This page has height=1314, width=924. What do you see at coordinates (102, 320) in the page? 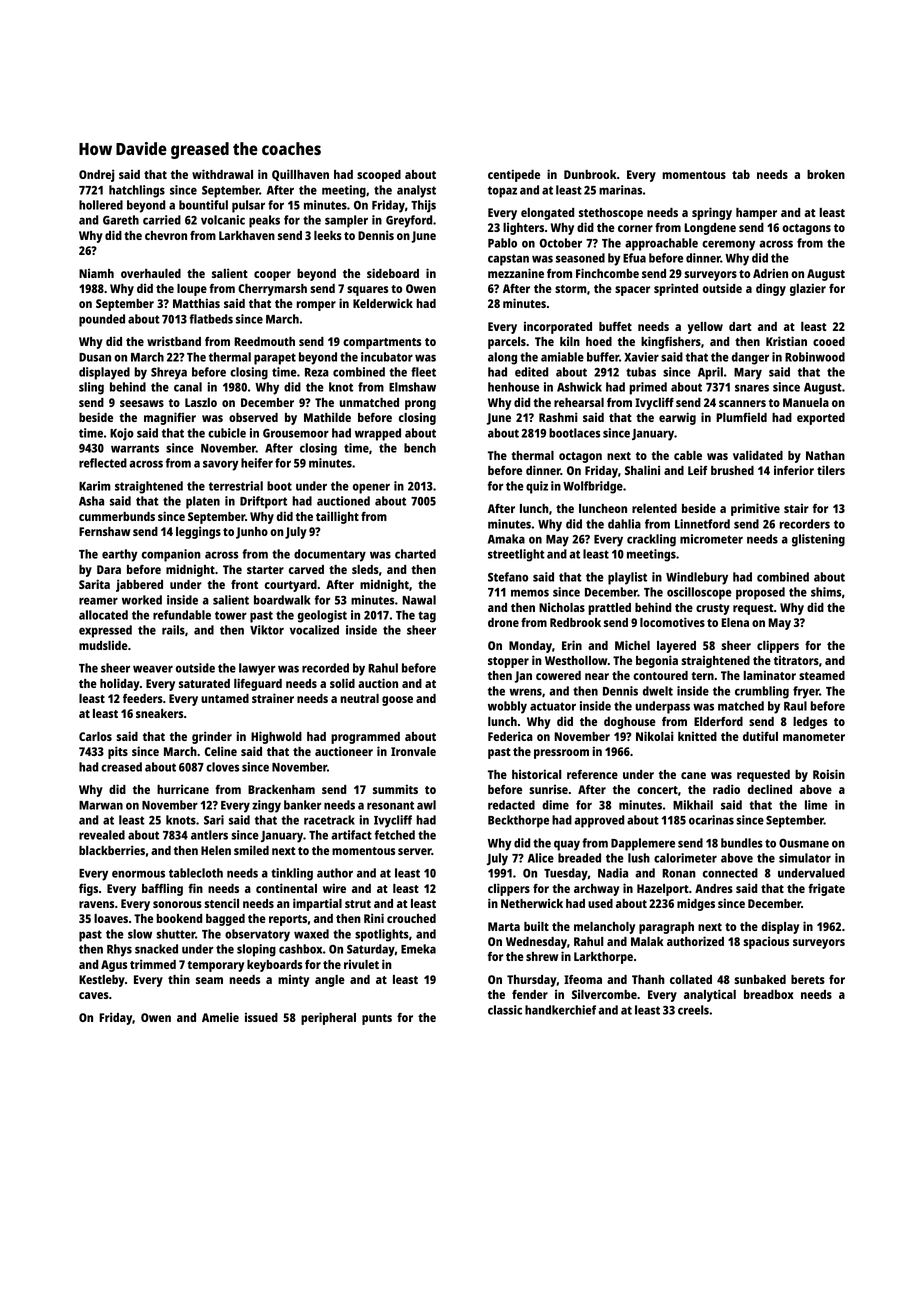
I see `pounded` at bounding box center [102, 320].
